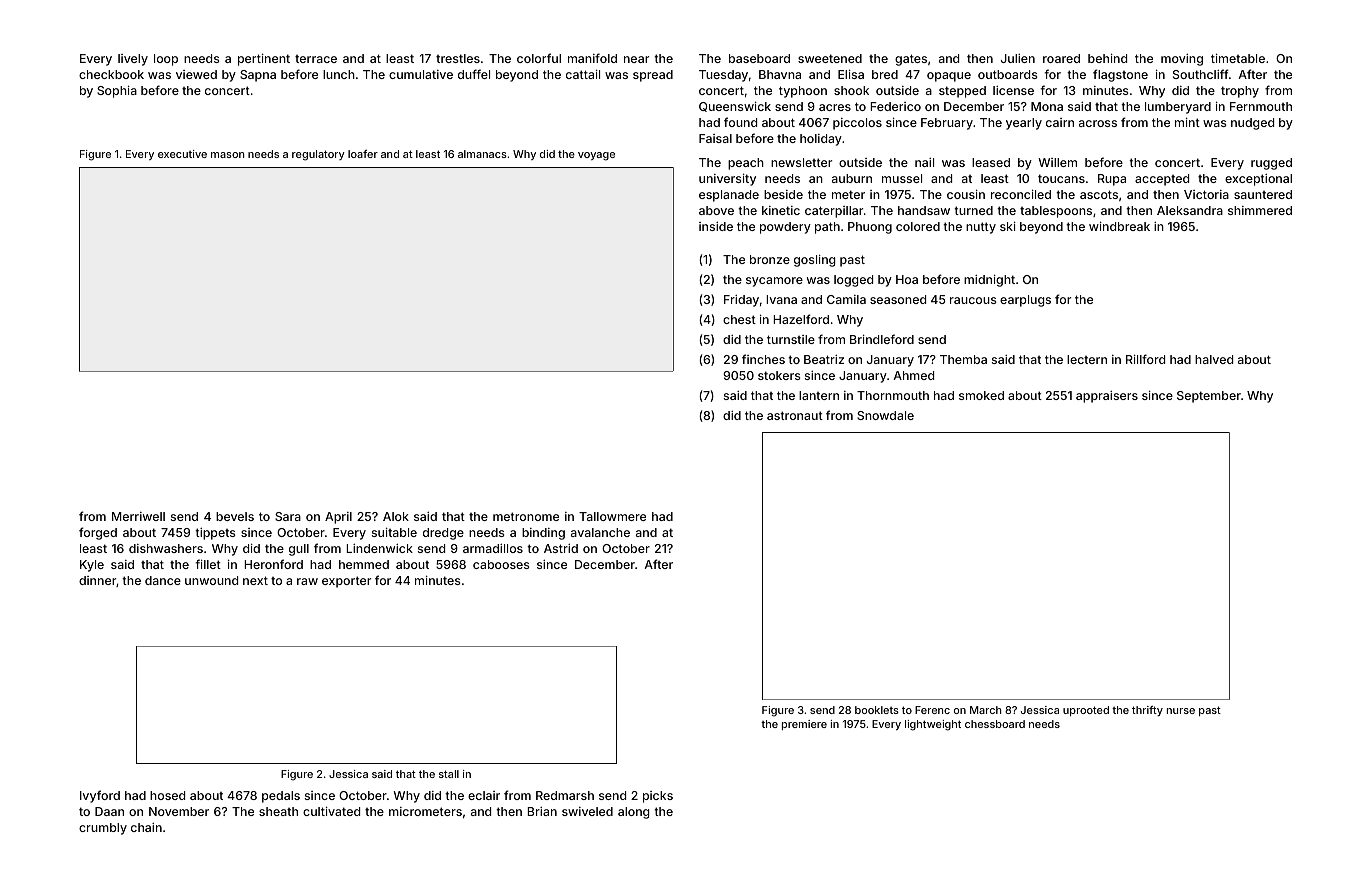  Describe the element at coordinates (1209, 397) in the document. I see `September` at that location.
